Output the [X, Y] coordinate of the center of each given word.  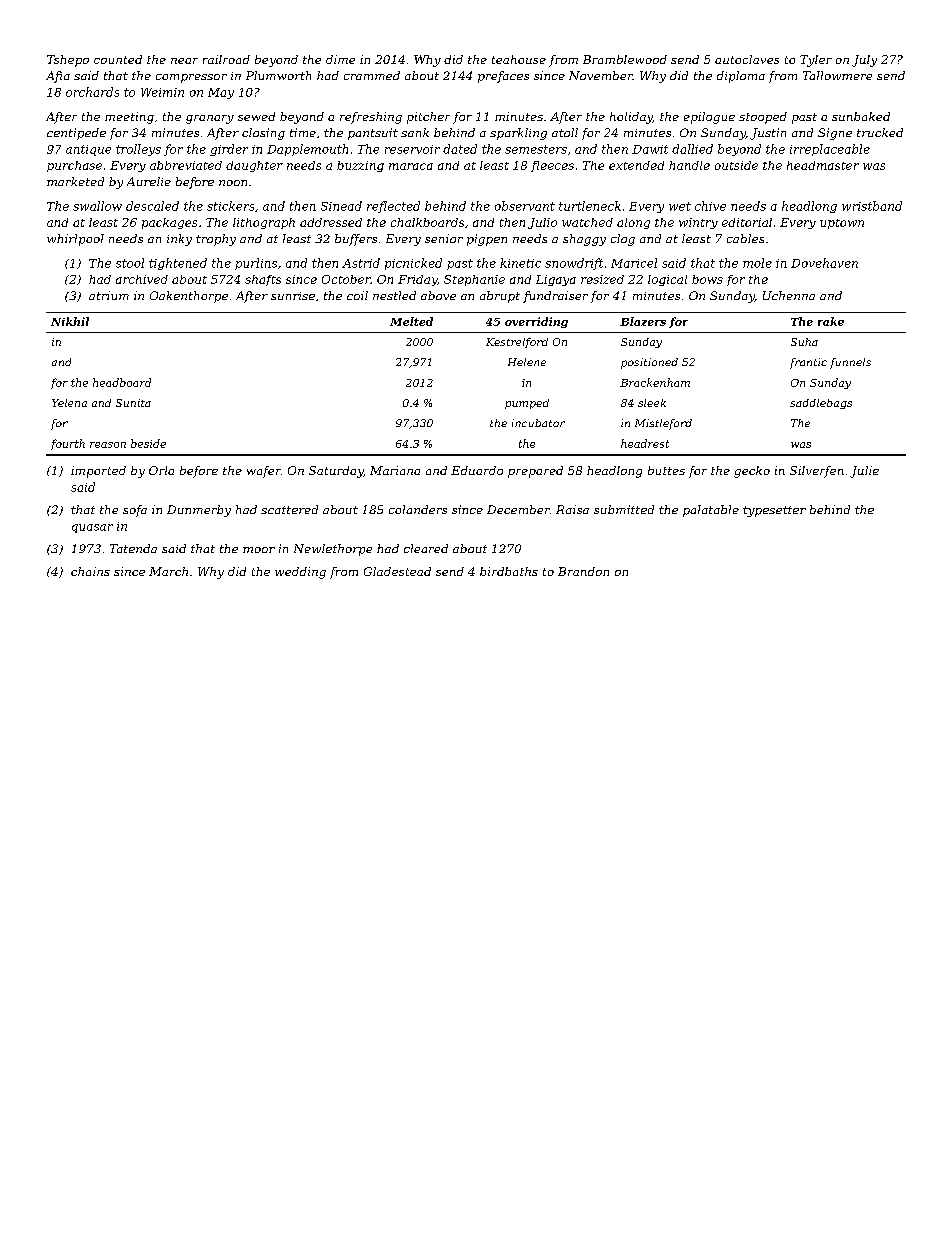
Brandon [583, 571]
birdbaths [509, 571]
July [864, 61]
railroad [226, 59]
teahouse [519, 59]
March [168, 571]
